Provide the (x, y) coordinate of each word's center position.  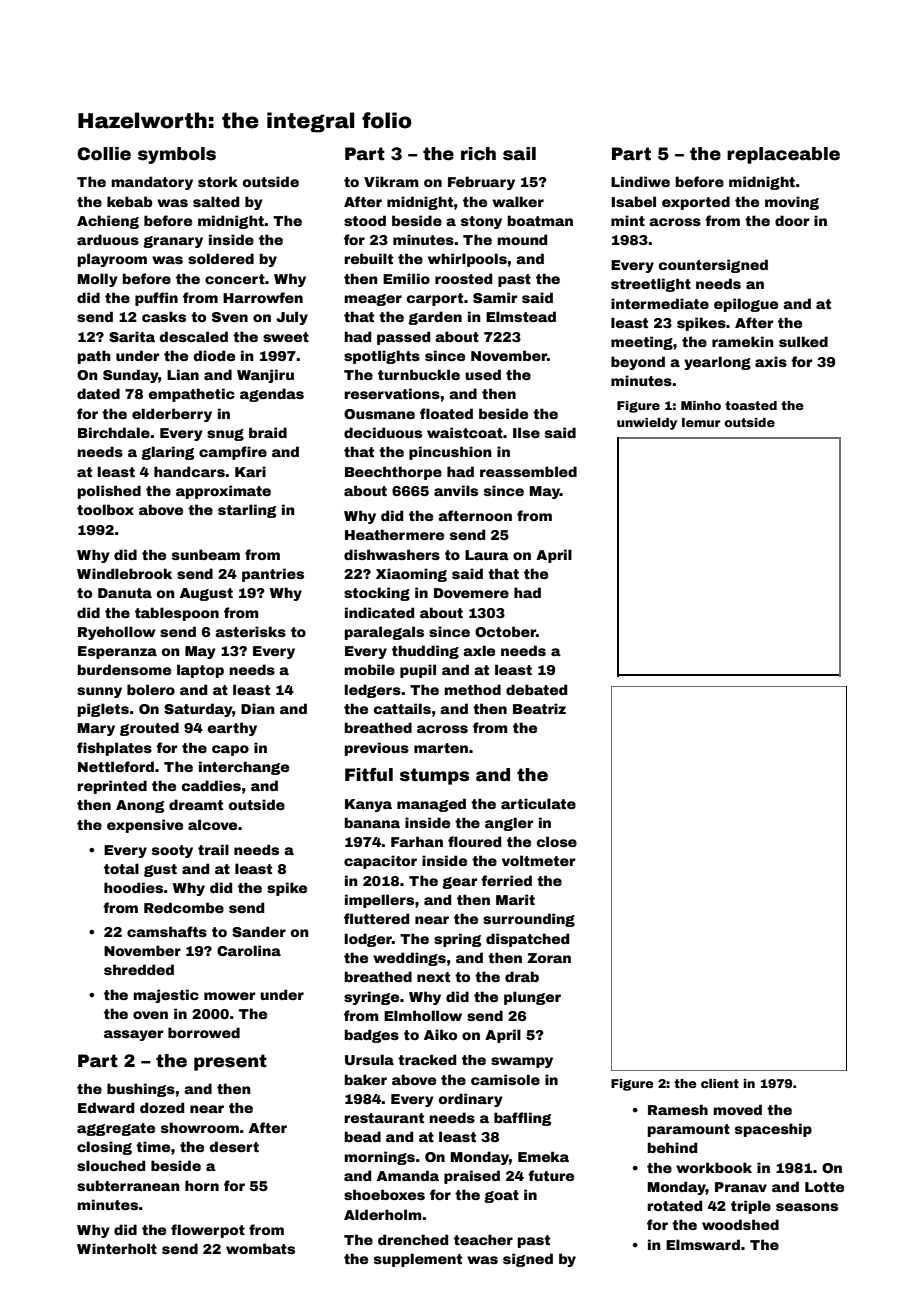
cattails (402, 708)
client (720, 1083)
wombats (260, 1248)
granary (173, 242)
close (557, 841)
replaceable (783, 155)
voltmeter (538, 860)
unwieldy (647, 424)
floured (474, 841)
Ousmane (379, 414)
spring (457, 940)
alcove (212, 824)
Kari (250, 471)
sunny (99, 692)
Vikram (391, 181)
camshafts (167, 931)
